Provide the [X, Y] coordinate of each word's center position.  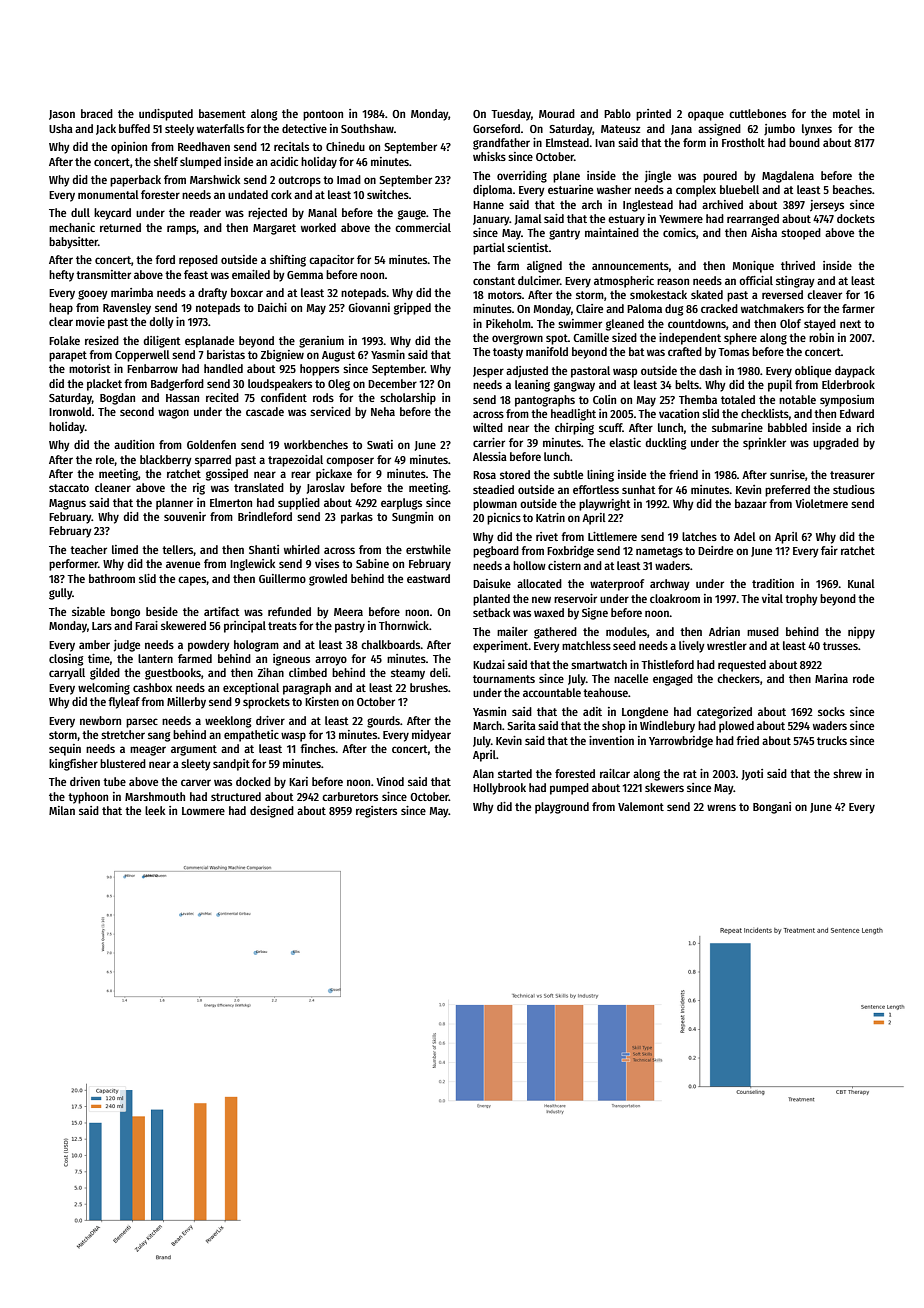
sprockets [266, 703]
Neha [383, 411]
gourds [383, 722]
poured [720, 177]
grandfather [501, 144]
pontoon [323, 115]
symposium [847, 401]
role [105, 459]
